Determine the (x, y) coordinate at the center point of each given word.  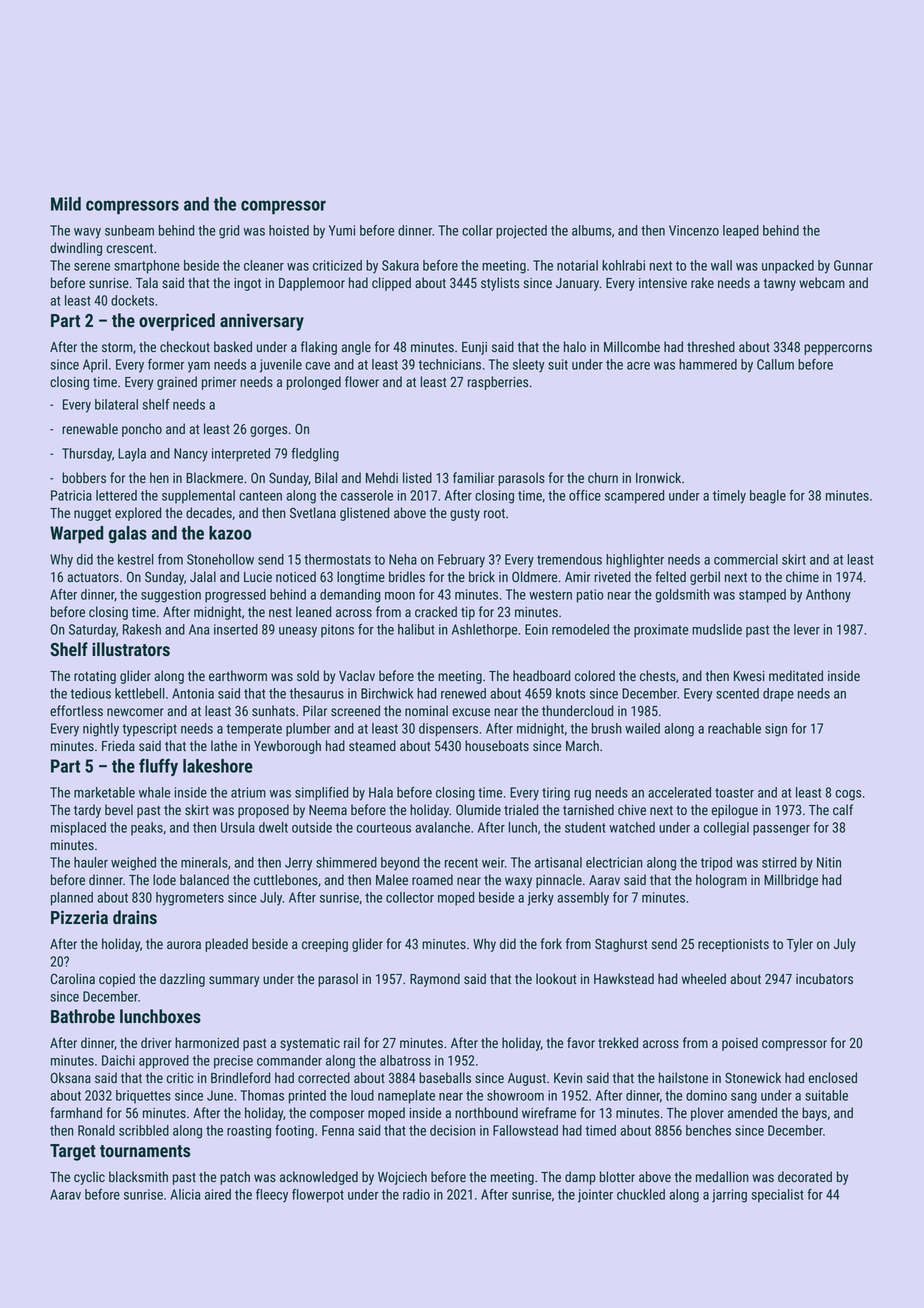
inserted (236, 629)
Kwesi (749, 676)
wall (721, 265)
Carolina (73, 978)
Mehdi (382, 477)
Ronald (96, 1130)
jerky (540, 899)
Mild (66, 204)
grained (177, 383)
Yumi (342, 230)
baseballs (445, 1077)
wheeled (704, 978)
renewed (463, 693)
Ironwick (658, 477)
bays (814, 1114)
